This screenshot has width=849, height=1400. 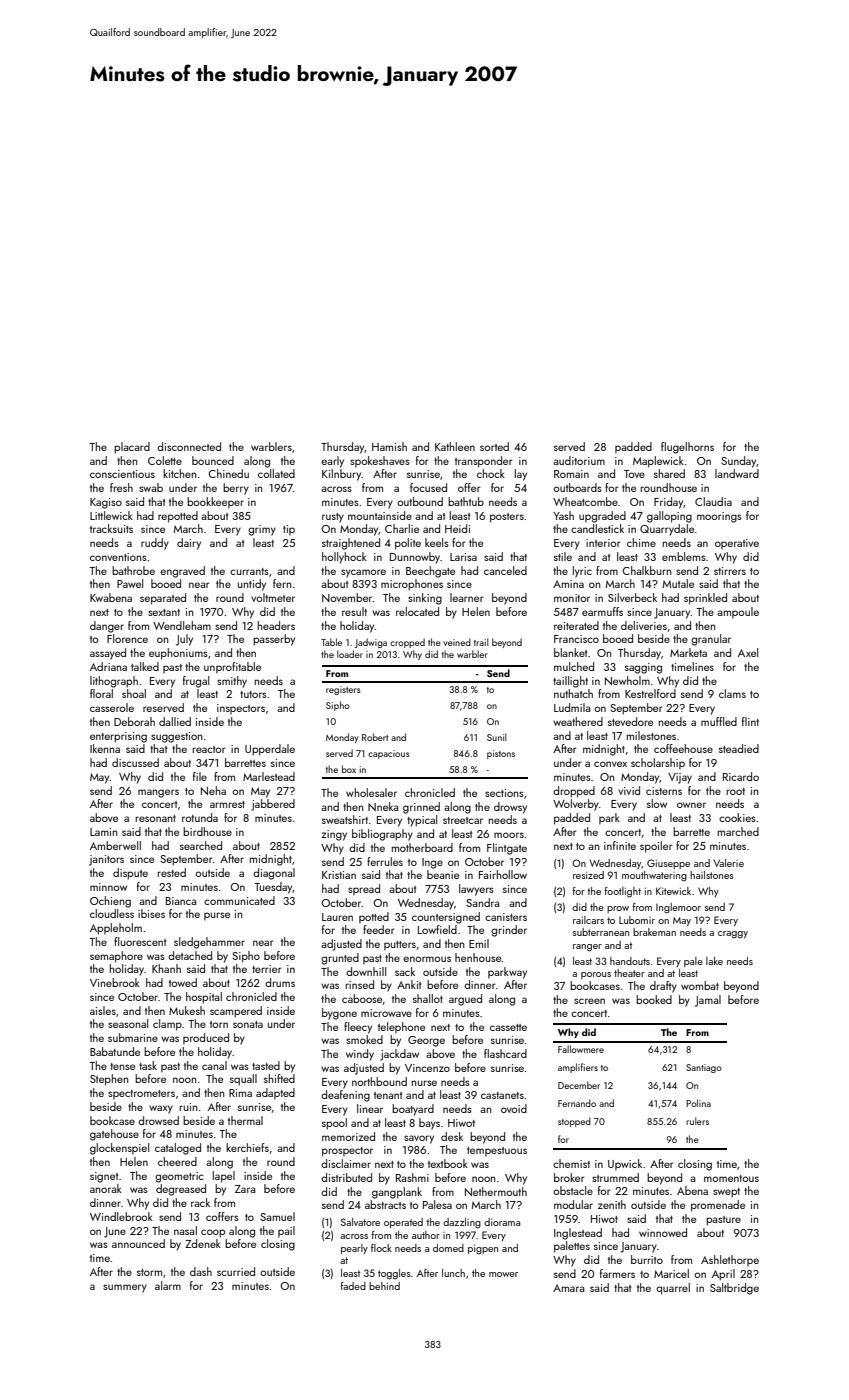 What do you see at coordinates (109, 1080) in the screenshot?
I see `Stephen` at bounding box center [109, 1080].
